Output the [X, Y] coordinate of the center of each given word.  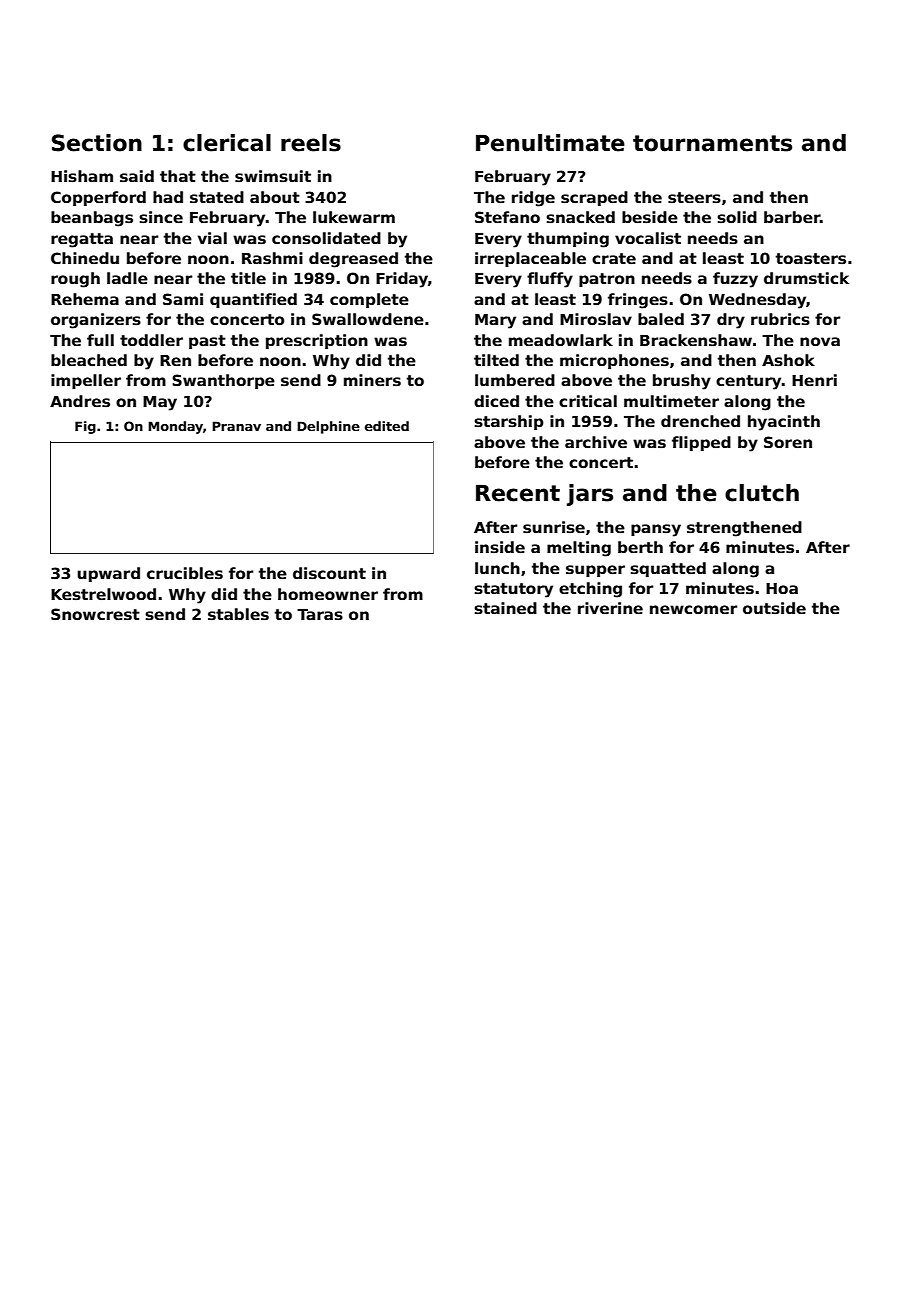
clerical [227, 143]
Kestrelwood [103, 594]
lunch [497, 568]
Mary [495, 321]
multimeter [671, 401]
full [100, 340]
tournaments [712, 143]
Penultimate [550, 143]
